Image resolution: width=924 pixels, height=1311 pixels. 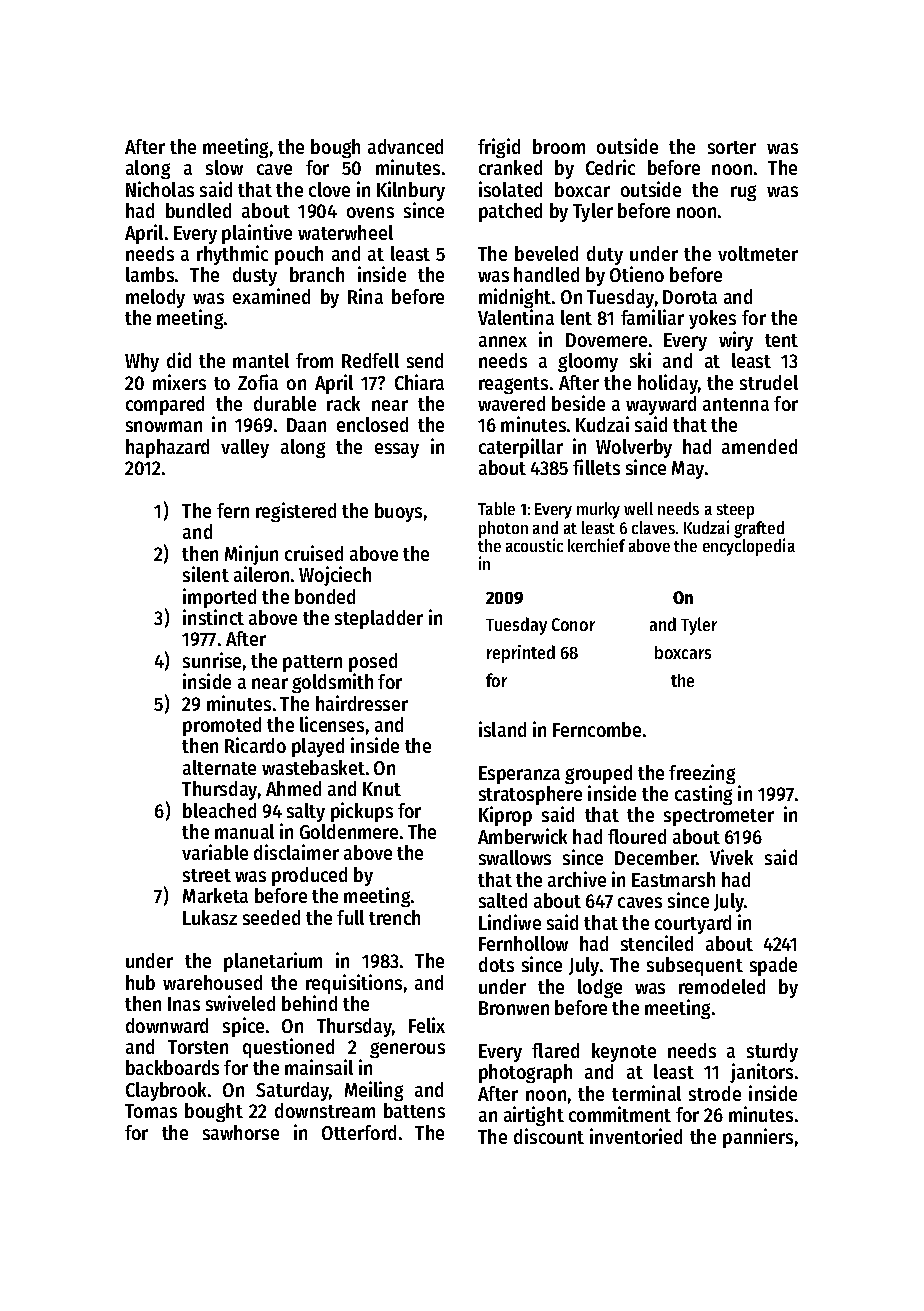 What do you see at coordinates (652, 317) in the screenshot?
I see `familiar` at bounding box center [652, 317].
